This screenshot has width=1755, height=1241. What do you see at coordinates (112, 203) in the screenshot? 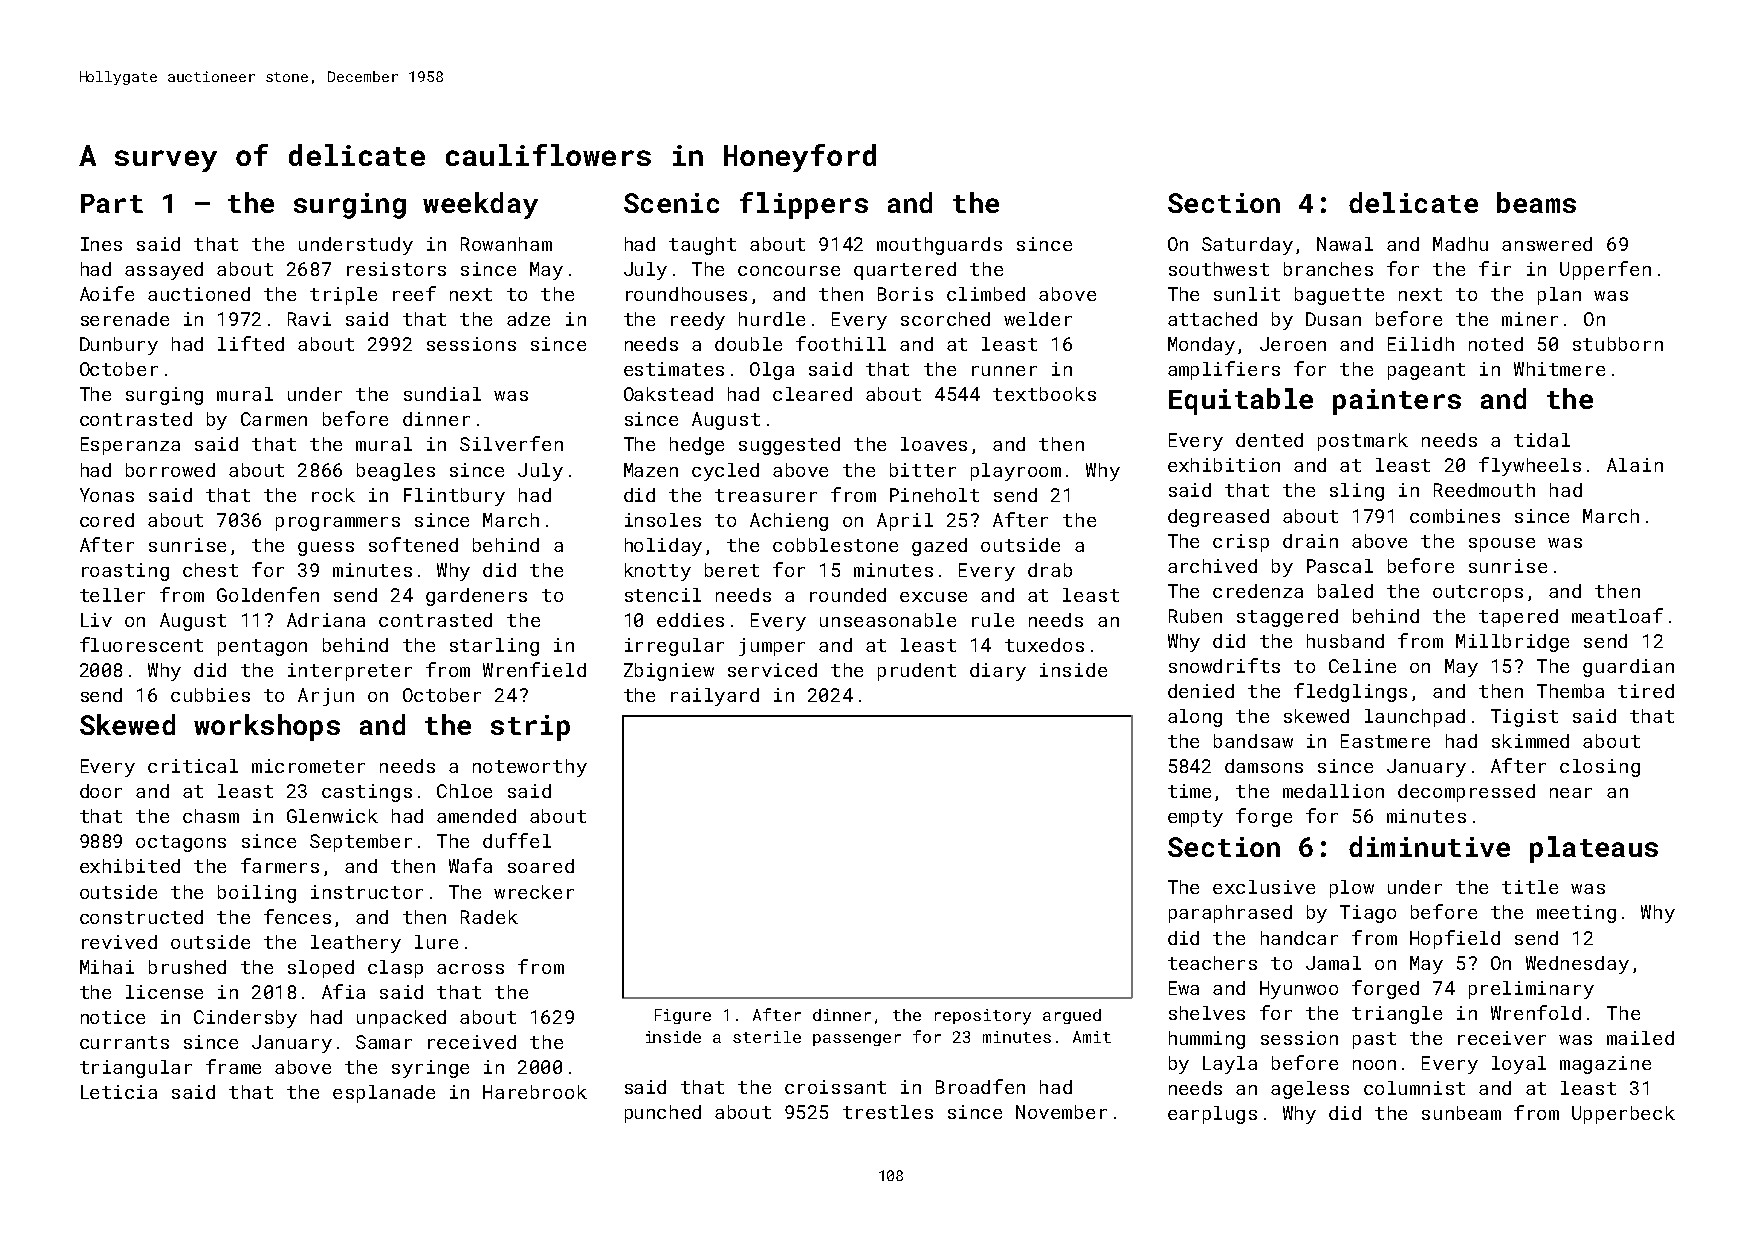
I see `Part` at bounding box center [112, 203].
